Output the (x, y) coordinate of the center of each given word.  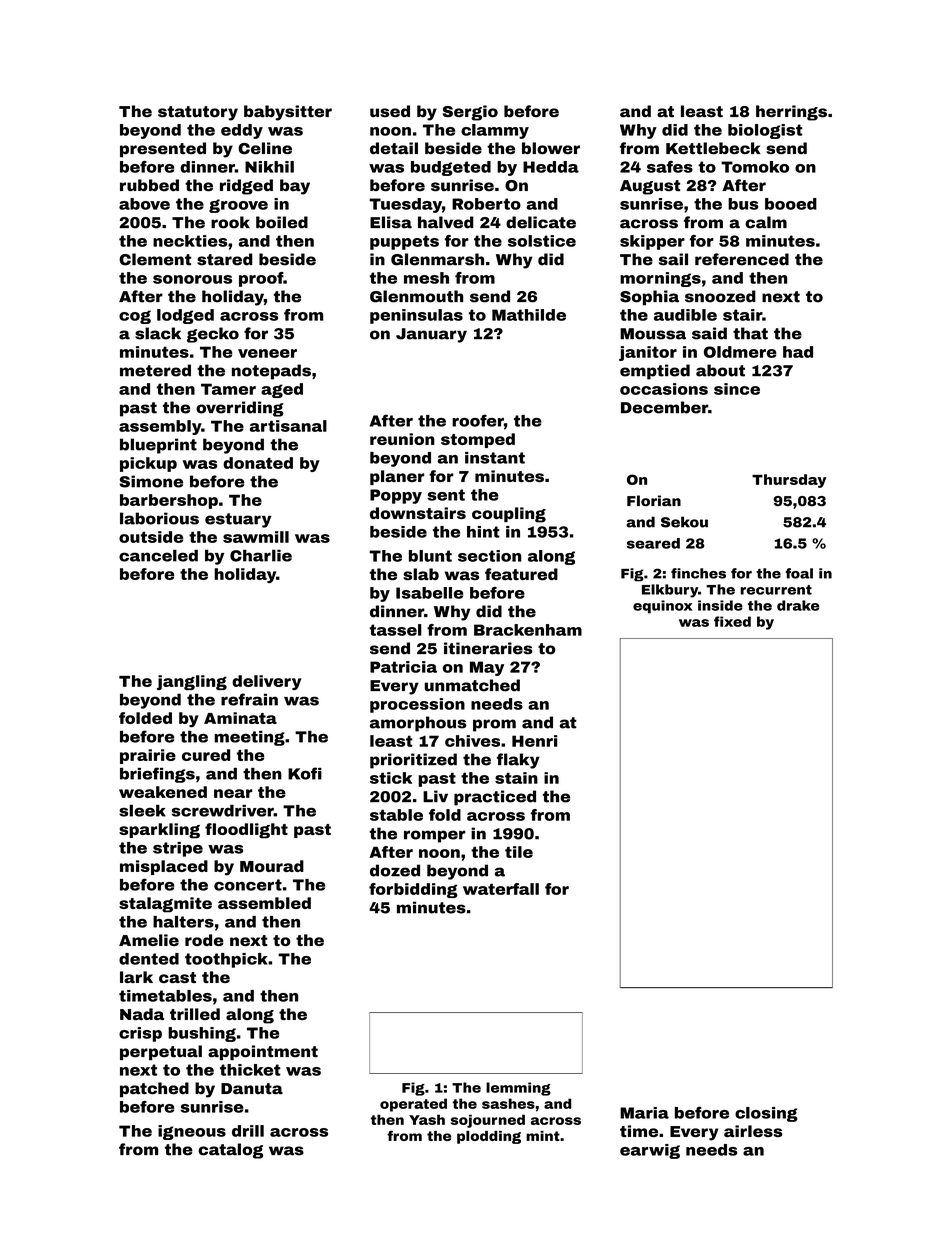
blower (551, 148)
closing (766, 1114)
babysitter (288, 113)
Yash (427, 1119)
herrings (791, 113)
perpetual (161, 1052)
